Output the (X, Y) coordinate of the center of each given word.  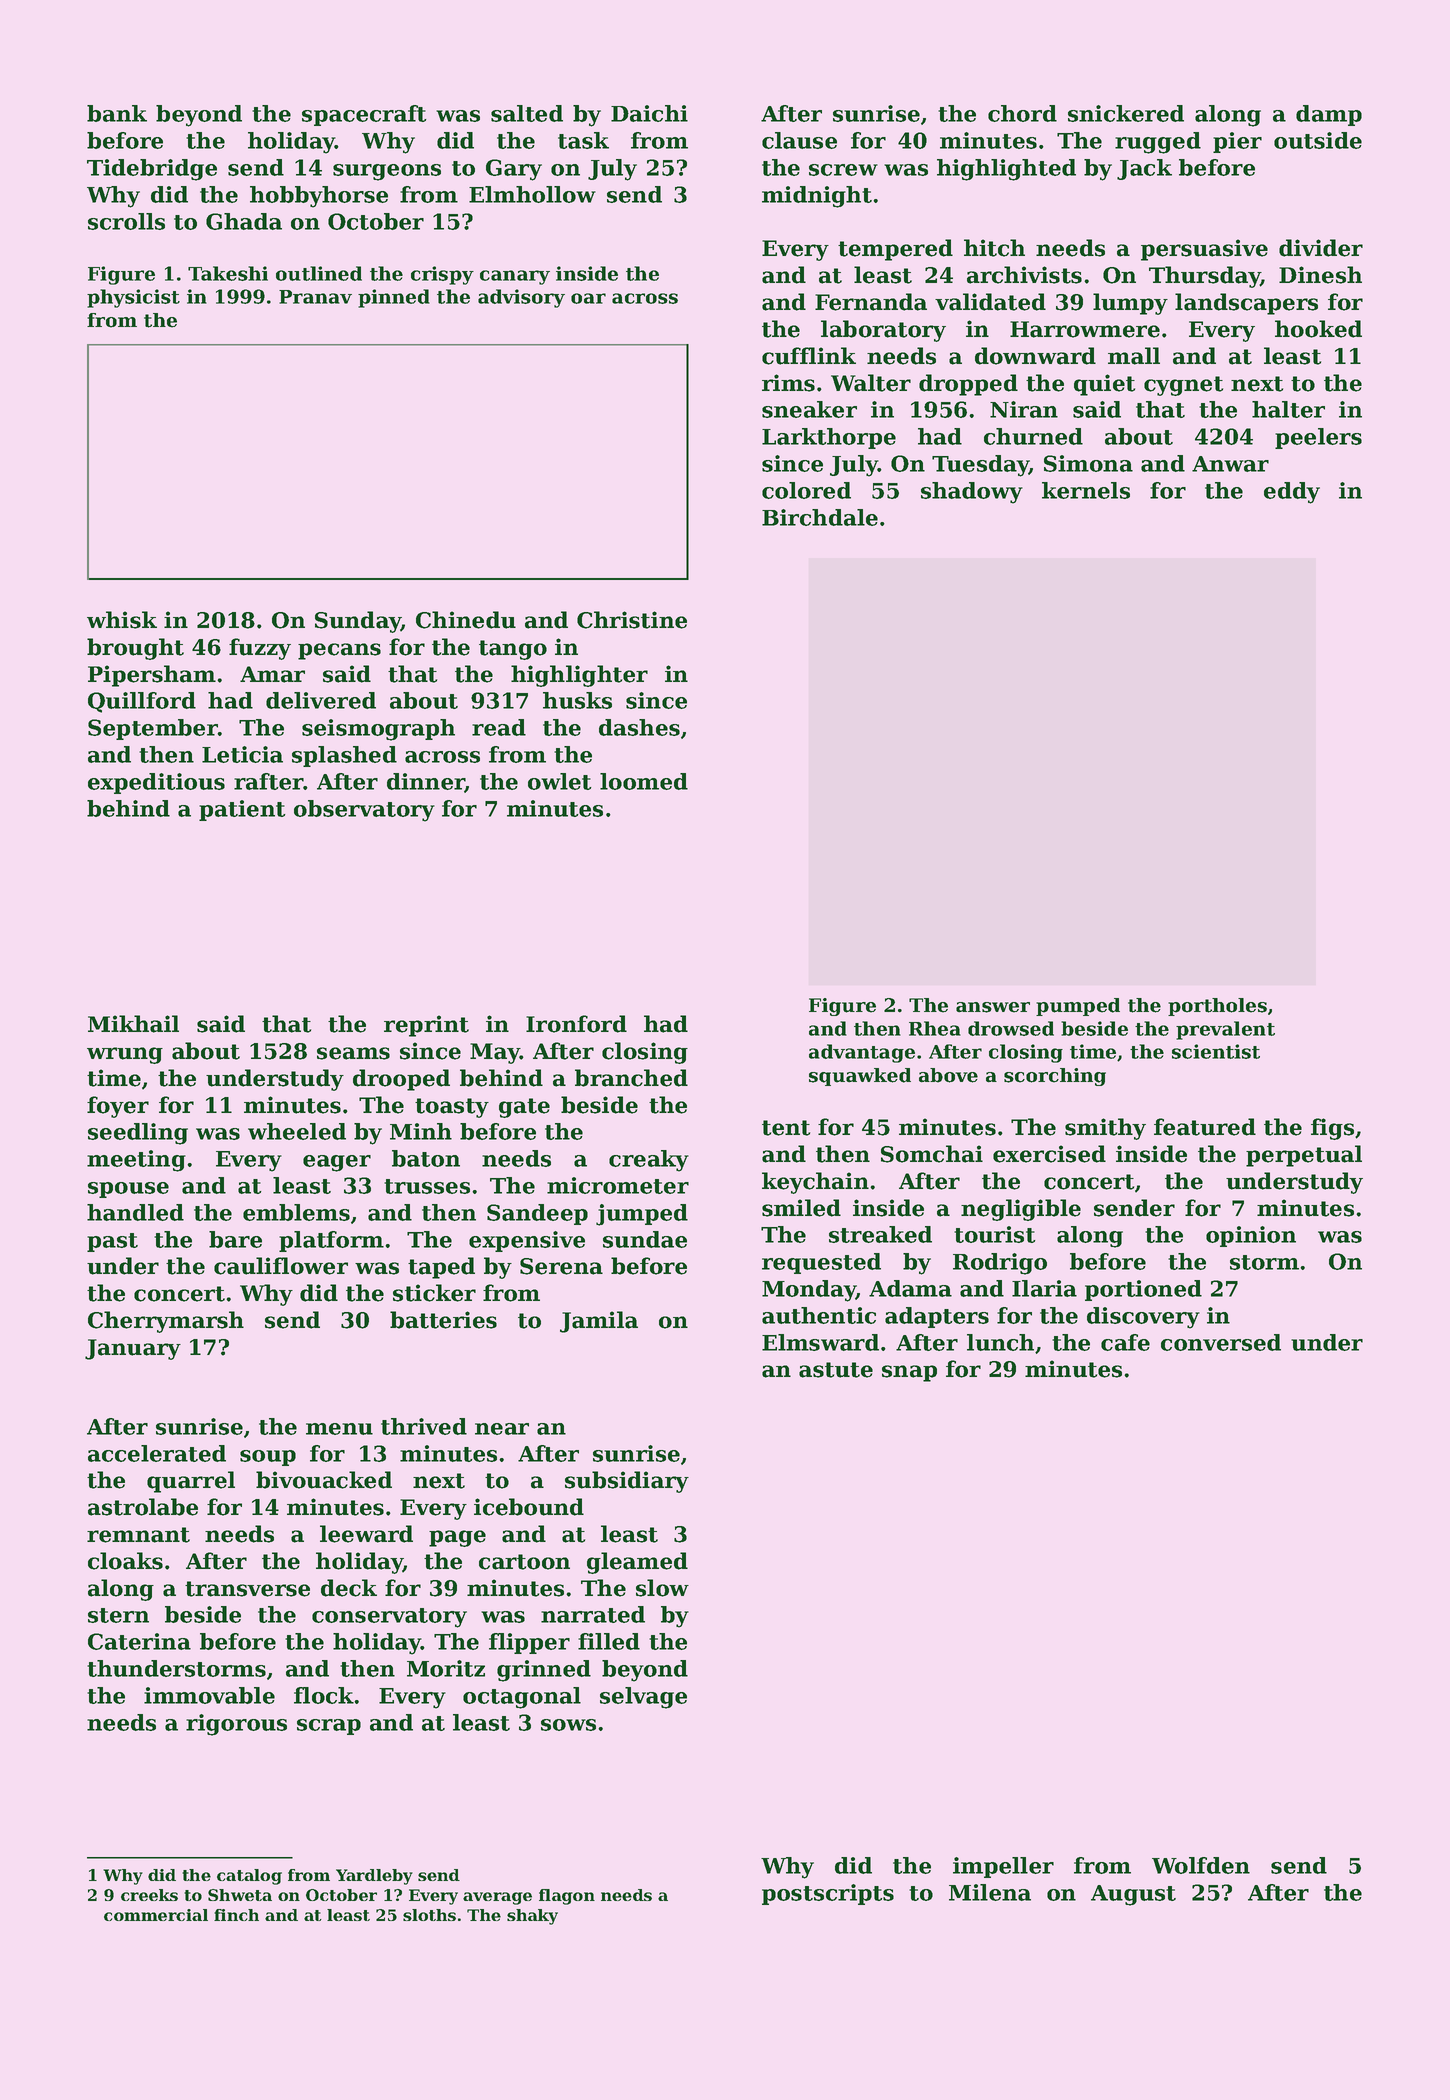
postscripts (828, 1894)
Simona (1088, 463)
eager (337, 1163)
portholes (1217, 1007)
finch (236, 1915)
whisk (122, 620)
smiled (801, 1208)
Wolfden (1201, 1865)
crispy (442, 275)
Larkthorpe (829, 438)
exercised (1049, 1154)
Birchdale (820, 517)
